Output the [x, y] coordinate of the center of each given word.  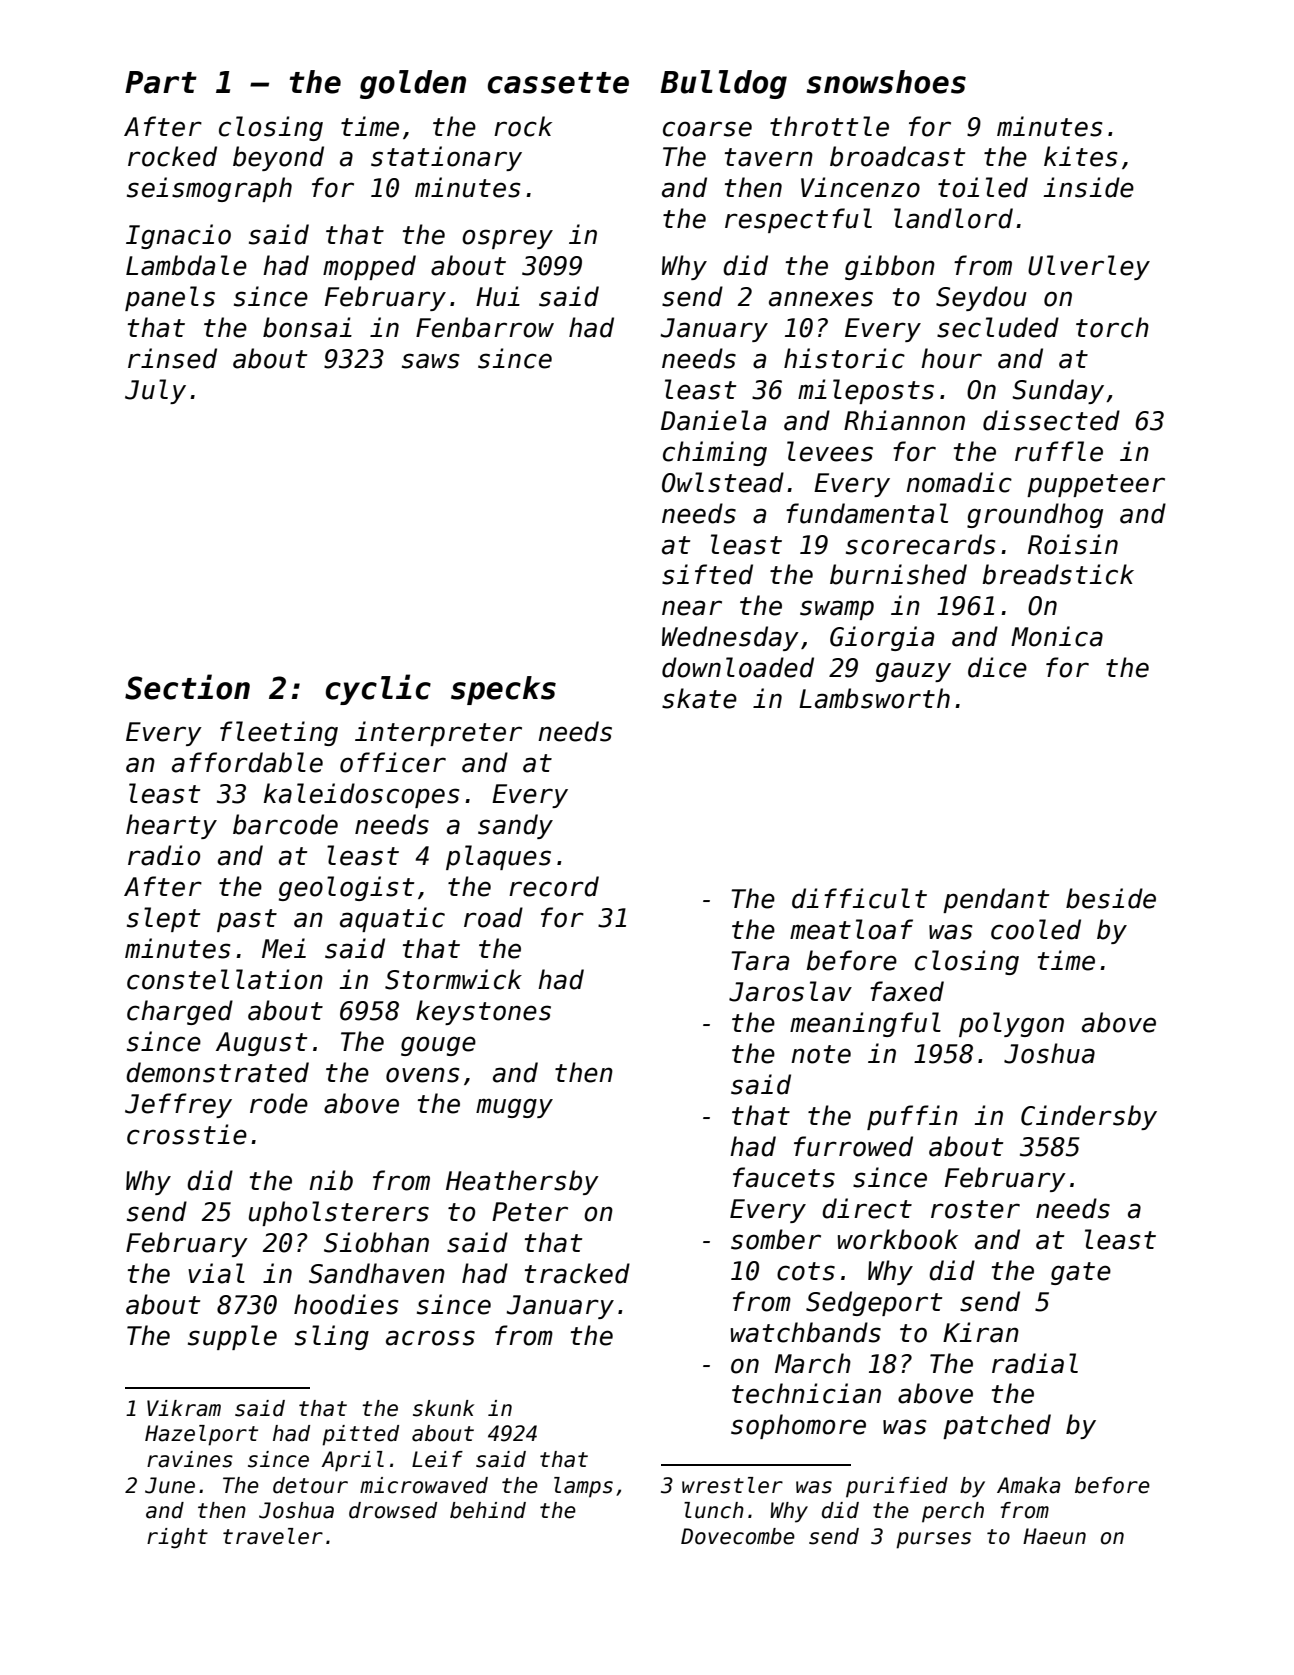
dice [997, 667]
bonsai [307, 327]
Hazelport [201, 1435]
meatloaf [851, 929]
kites [1081, 156]
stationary [446, 158]
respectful [798, 220]
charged [180, 1012]
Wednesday [730, 638]
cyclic [378, 689]
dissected [1051, 420]
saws [431, 361]
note [821, 1054]
